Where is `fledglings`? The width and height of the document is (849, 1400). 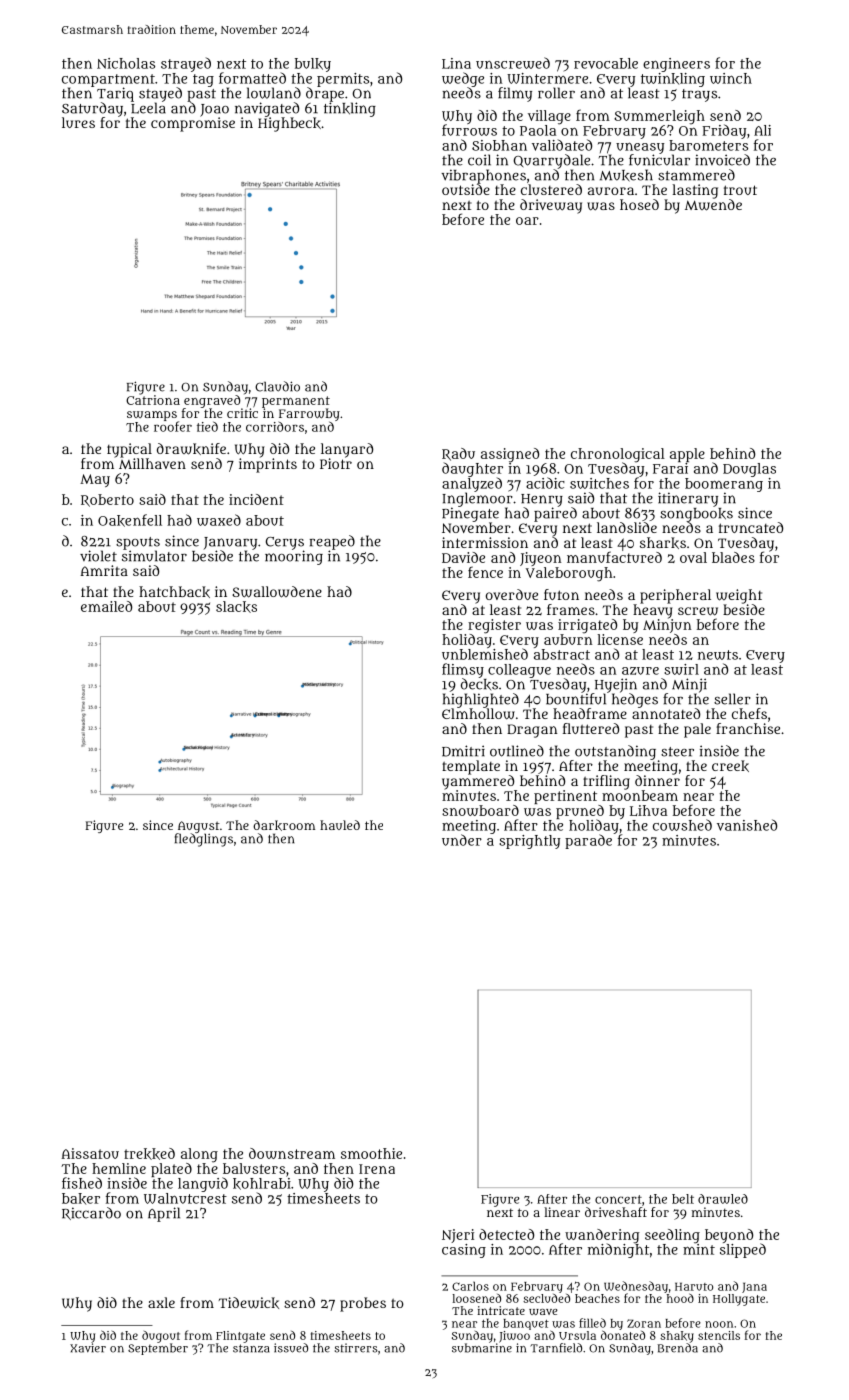
fledglings is located at coordinates (204, 840).
